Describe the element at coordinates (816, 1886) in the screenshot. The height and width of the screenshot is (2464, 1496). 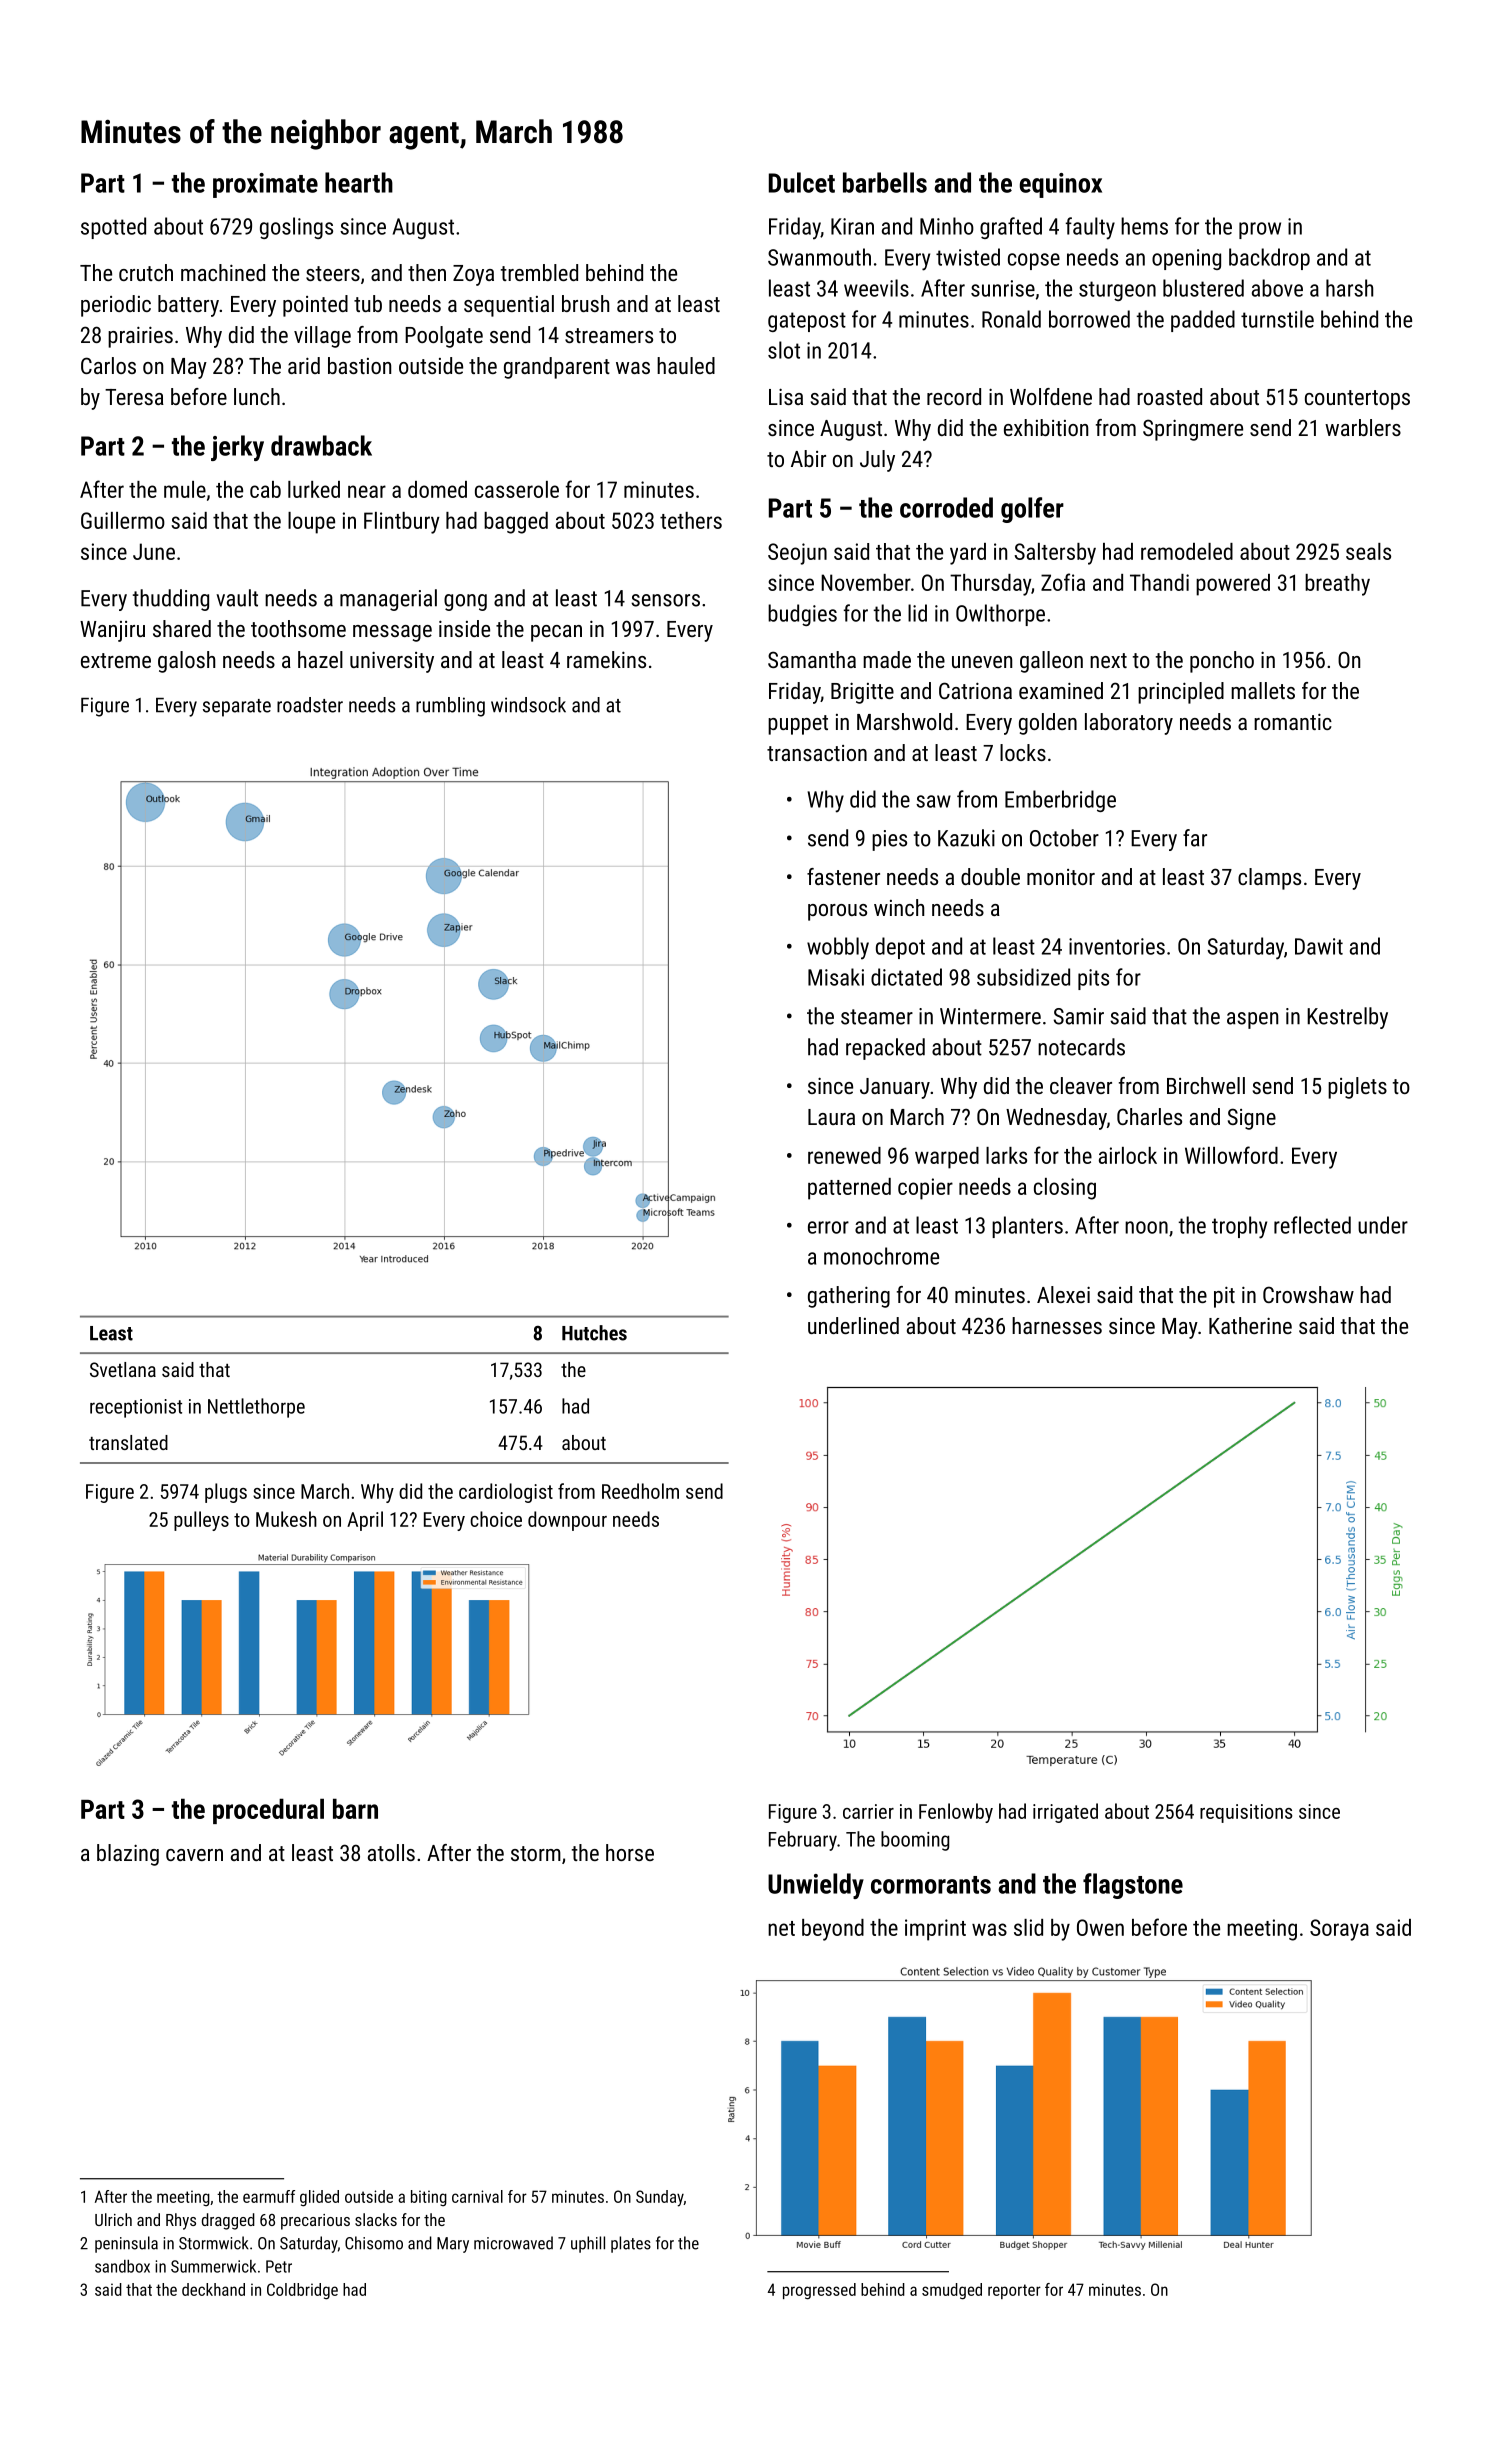
I see `Unwieldy` at that location.
